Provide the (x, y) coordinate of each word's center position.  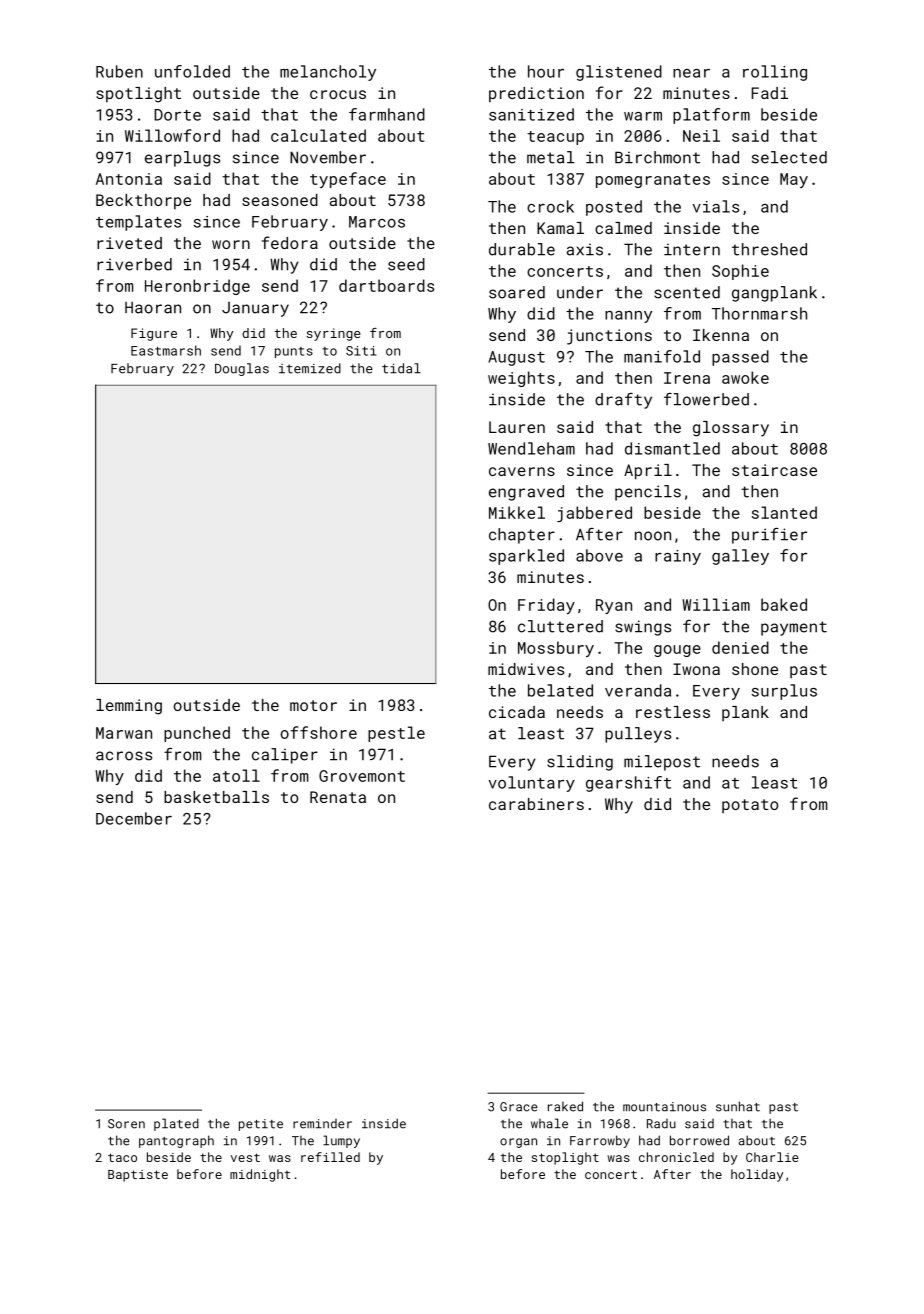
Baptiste (138, 1176)
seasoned (280, 200)
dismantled (672, 448)
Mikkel (517, 512)
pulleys (638, 735)
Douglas (242, 369)
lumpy (341, 1141)
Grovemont (362, 776)
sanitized (531, 114)
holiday (757, 1175)
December (134, 818)
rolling (775, 73)
